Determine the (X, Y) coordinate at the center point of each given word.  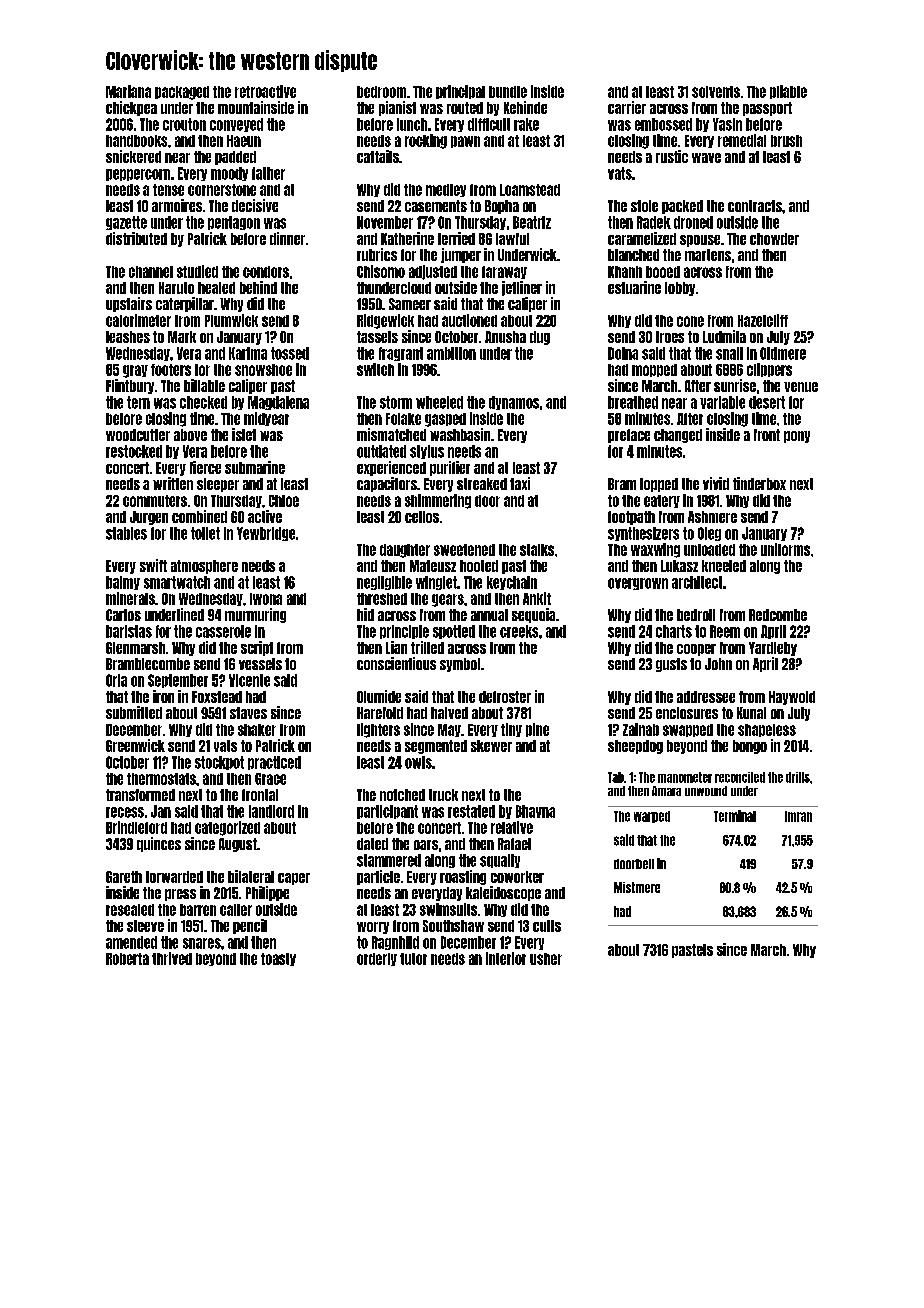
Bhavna (535, 811)
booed (663, 272)
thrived (172, 958)
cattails (378, 156)
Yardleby (773, 649)
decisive (255, 205)
